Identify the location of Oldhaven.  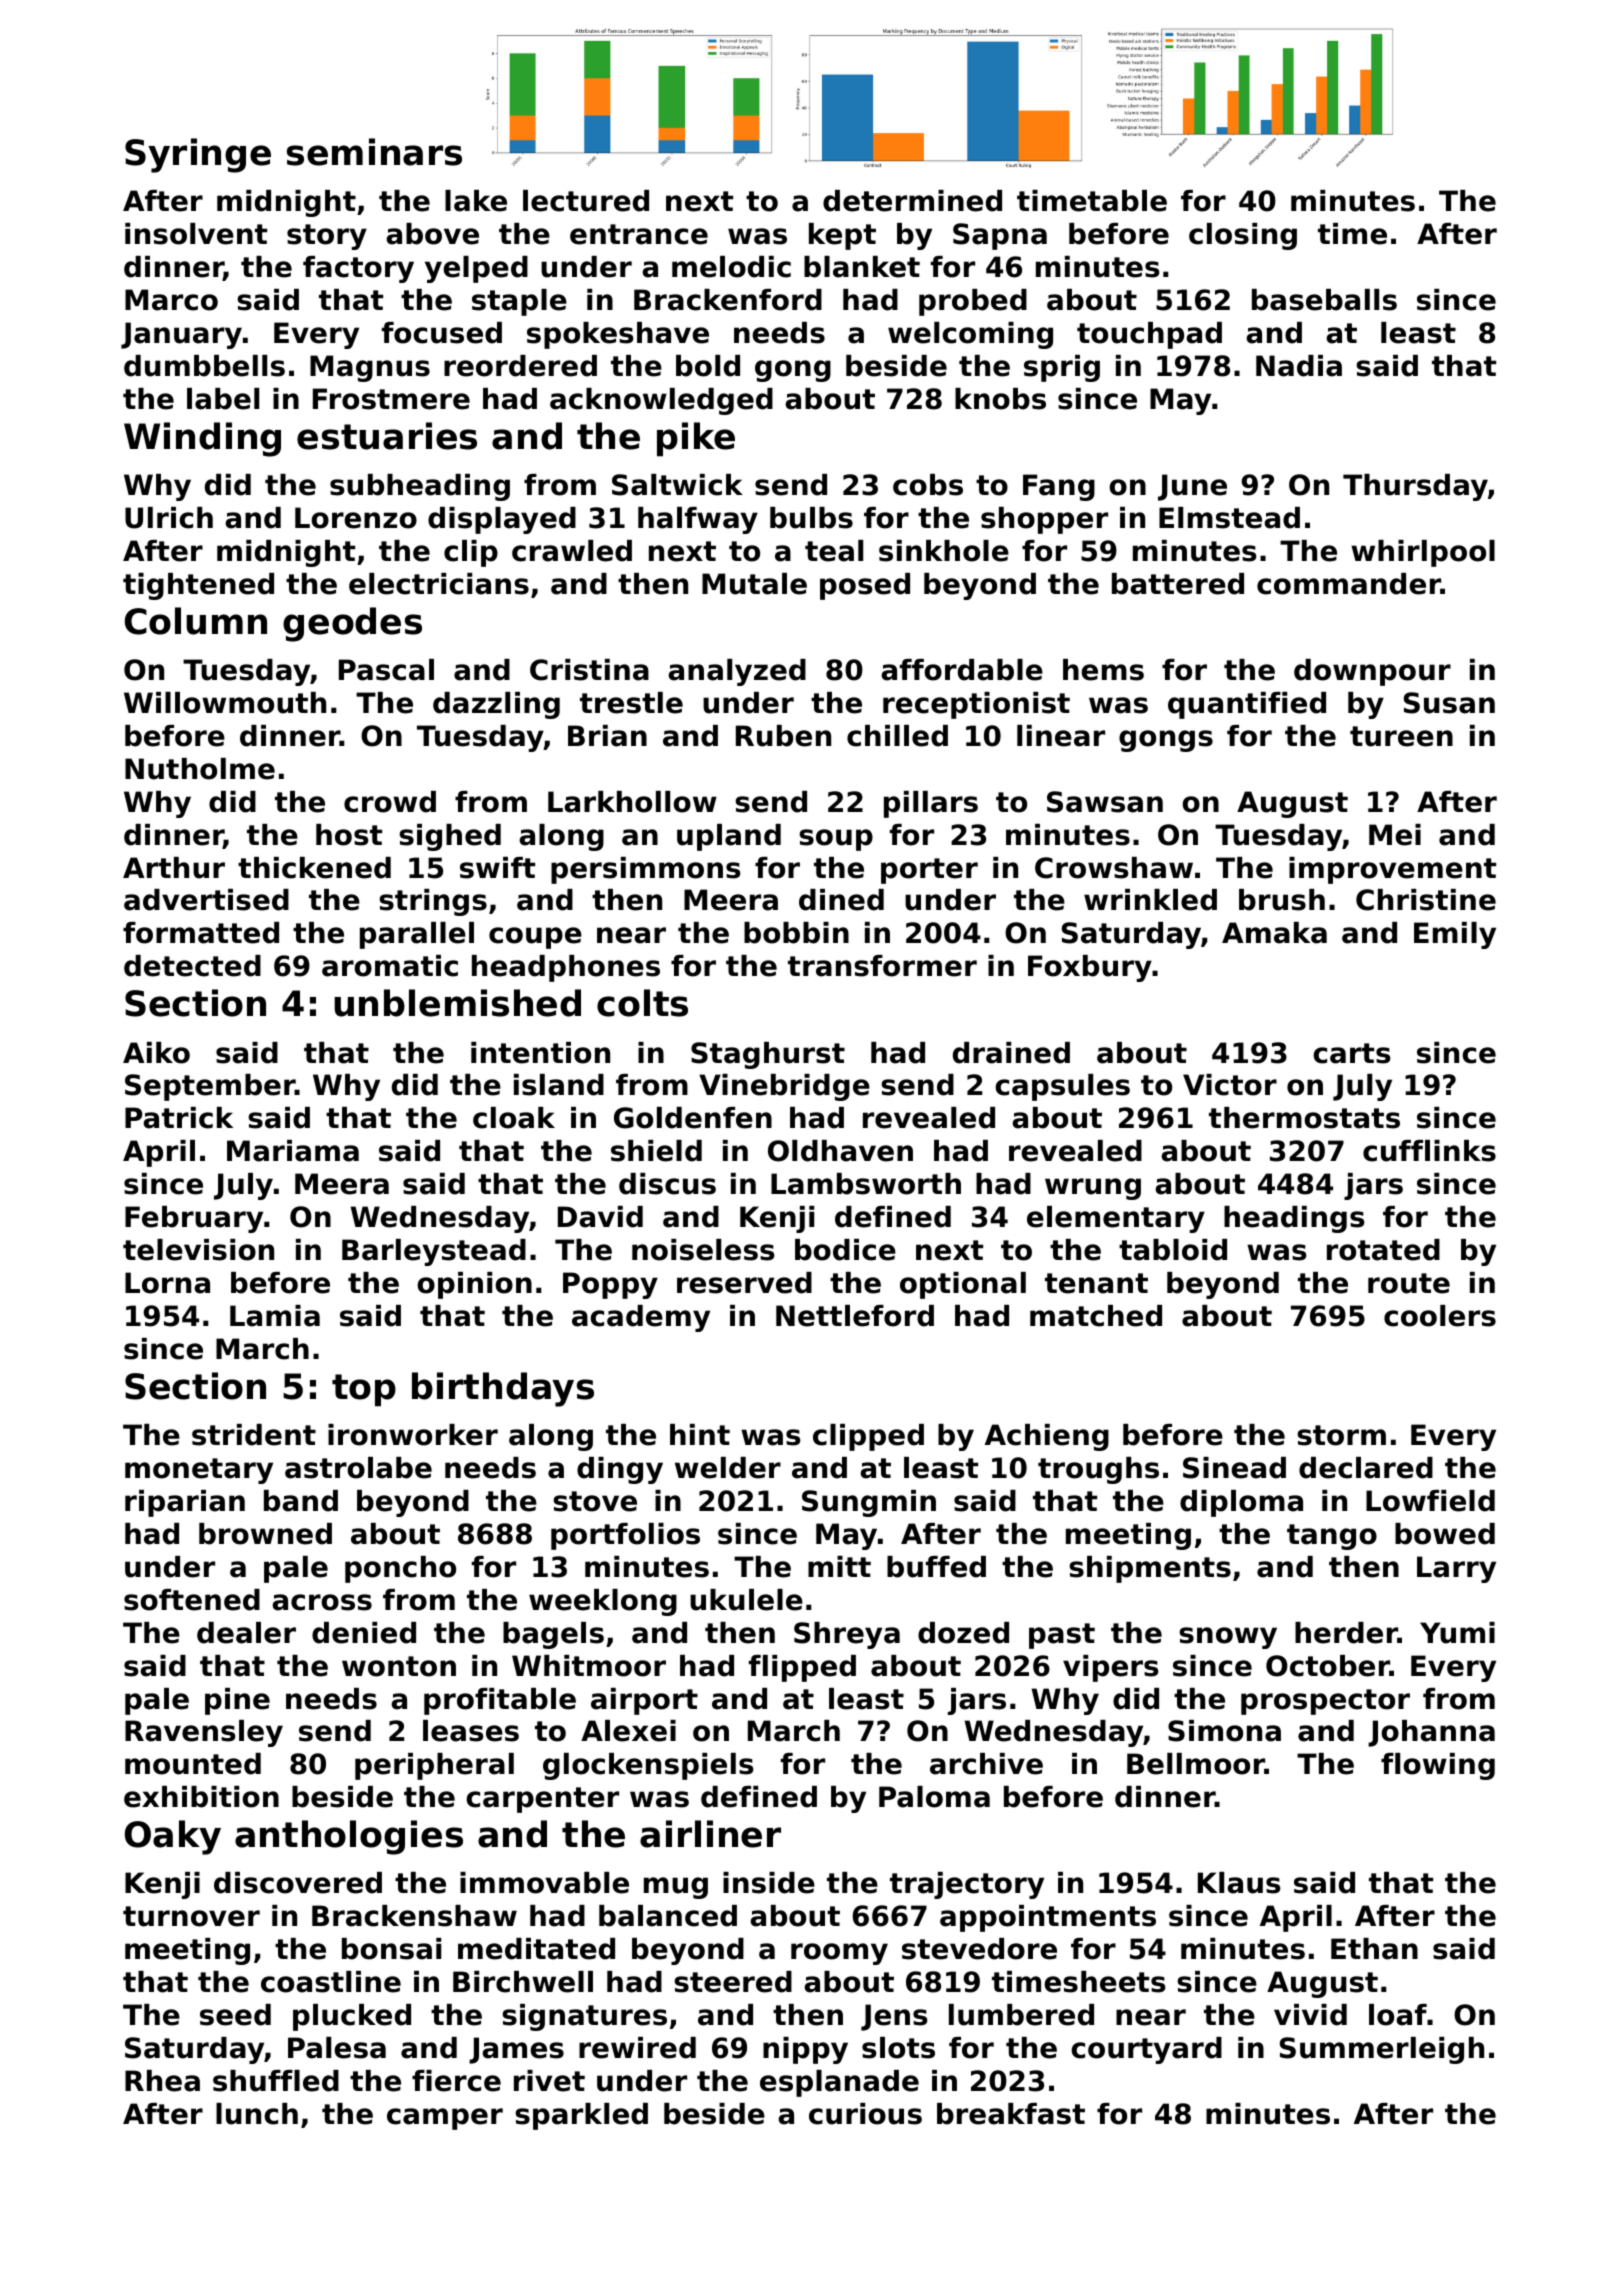
(840, 1151).
